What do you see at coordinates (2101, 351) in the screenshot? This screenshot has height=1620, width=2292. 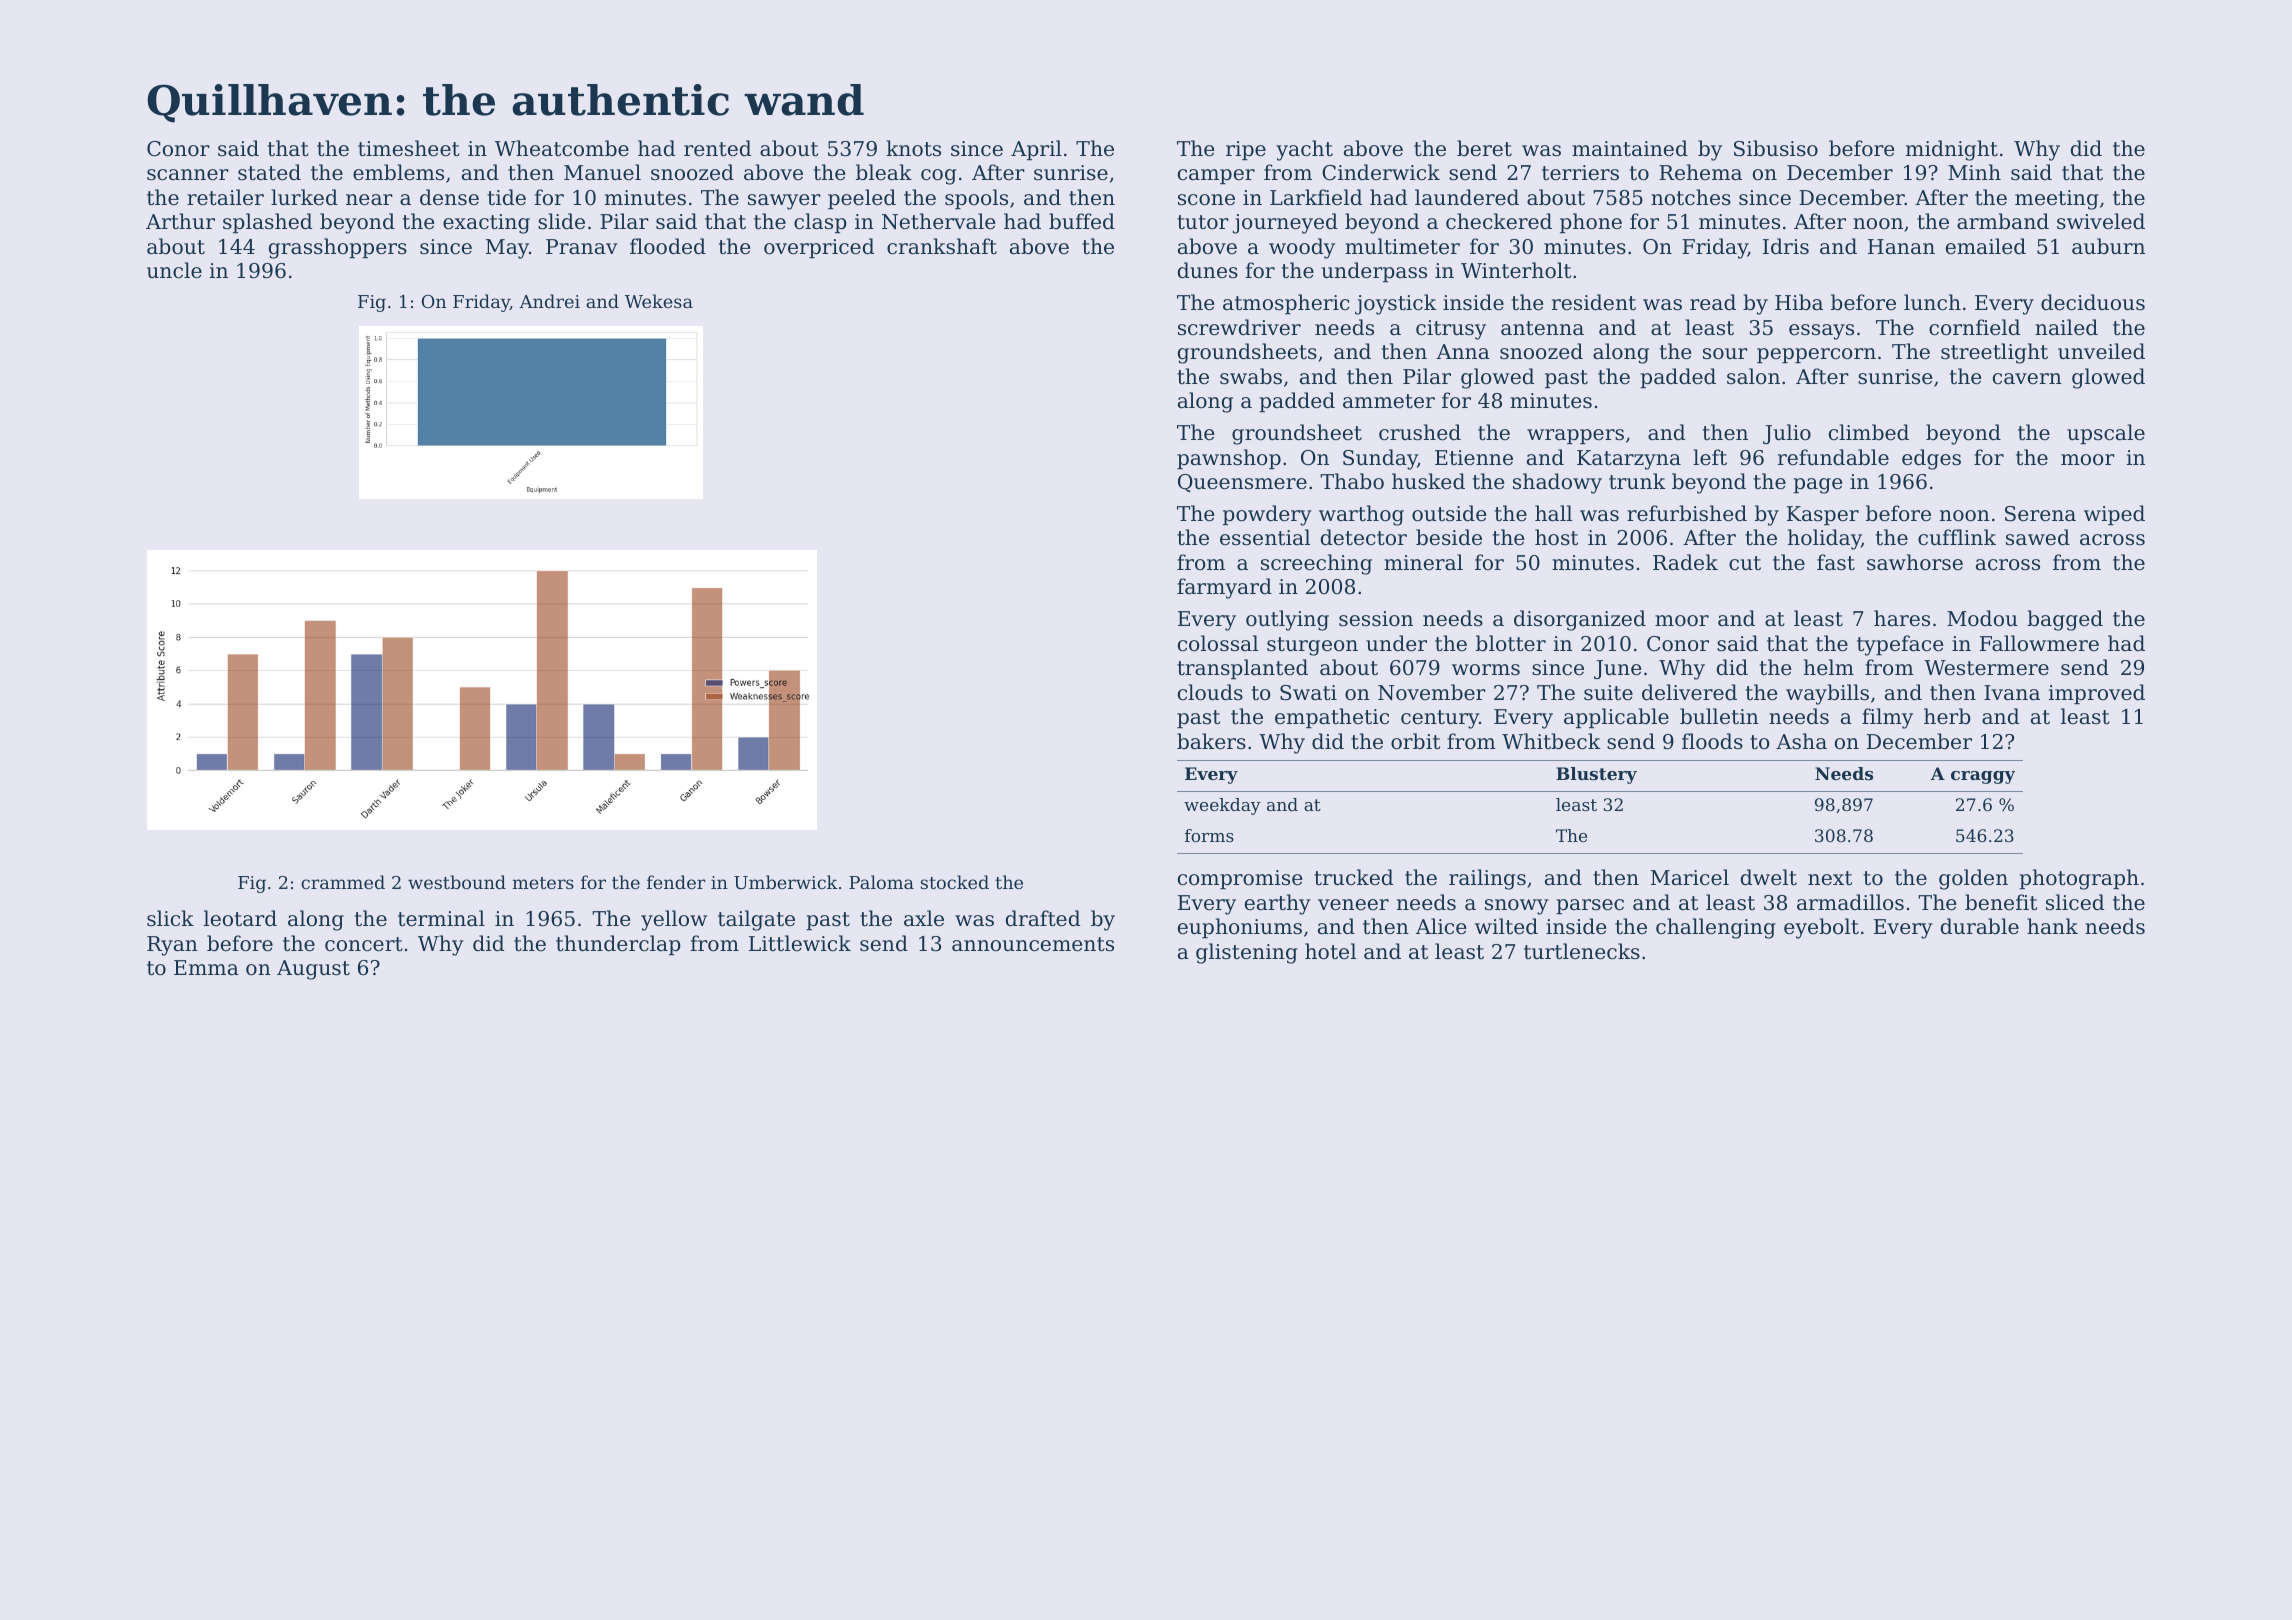 I see `unveiled` at bounding box center [2101, 351].
